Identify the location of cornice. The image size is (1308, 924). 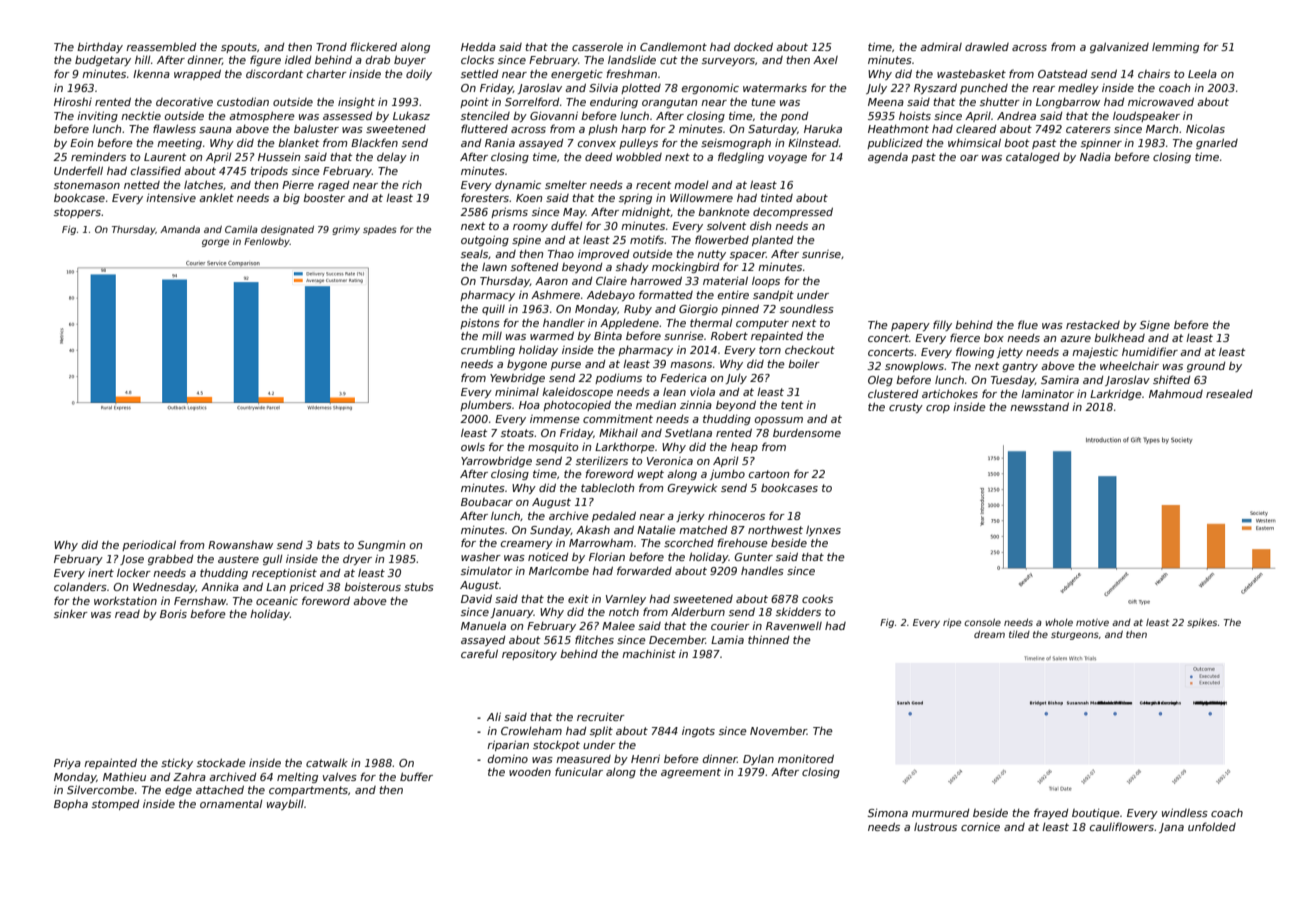
(980, 826).
